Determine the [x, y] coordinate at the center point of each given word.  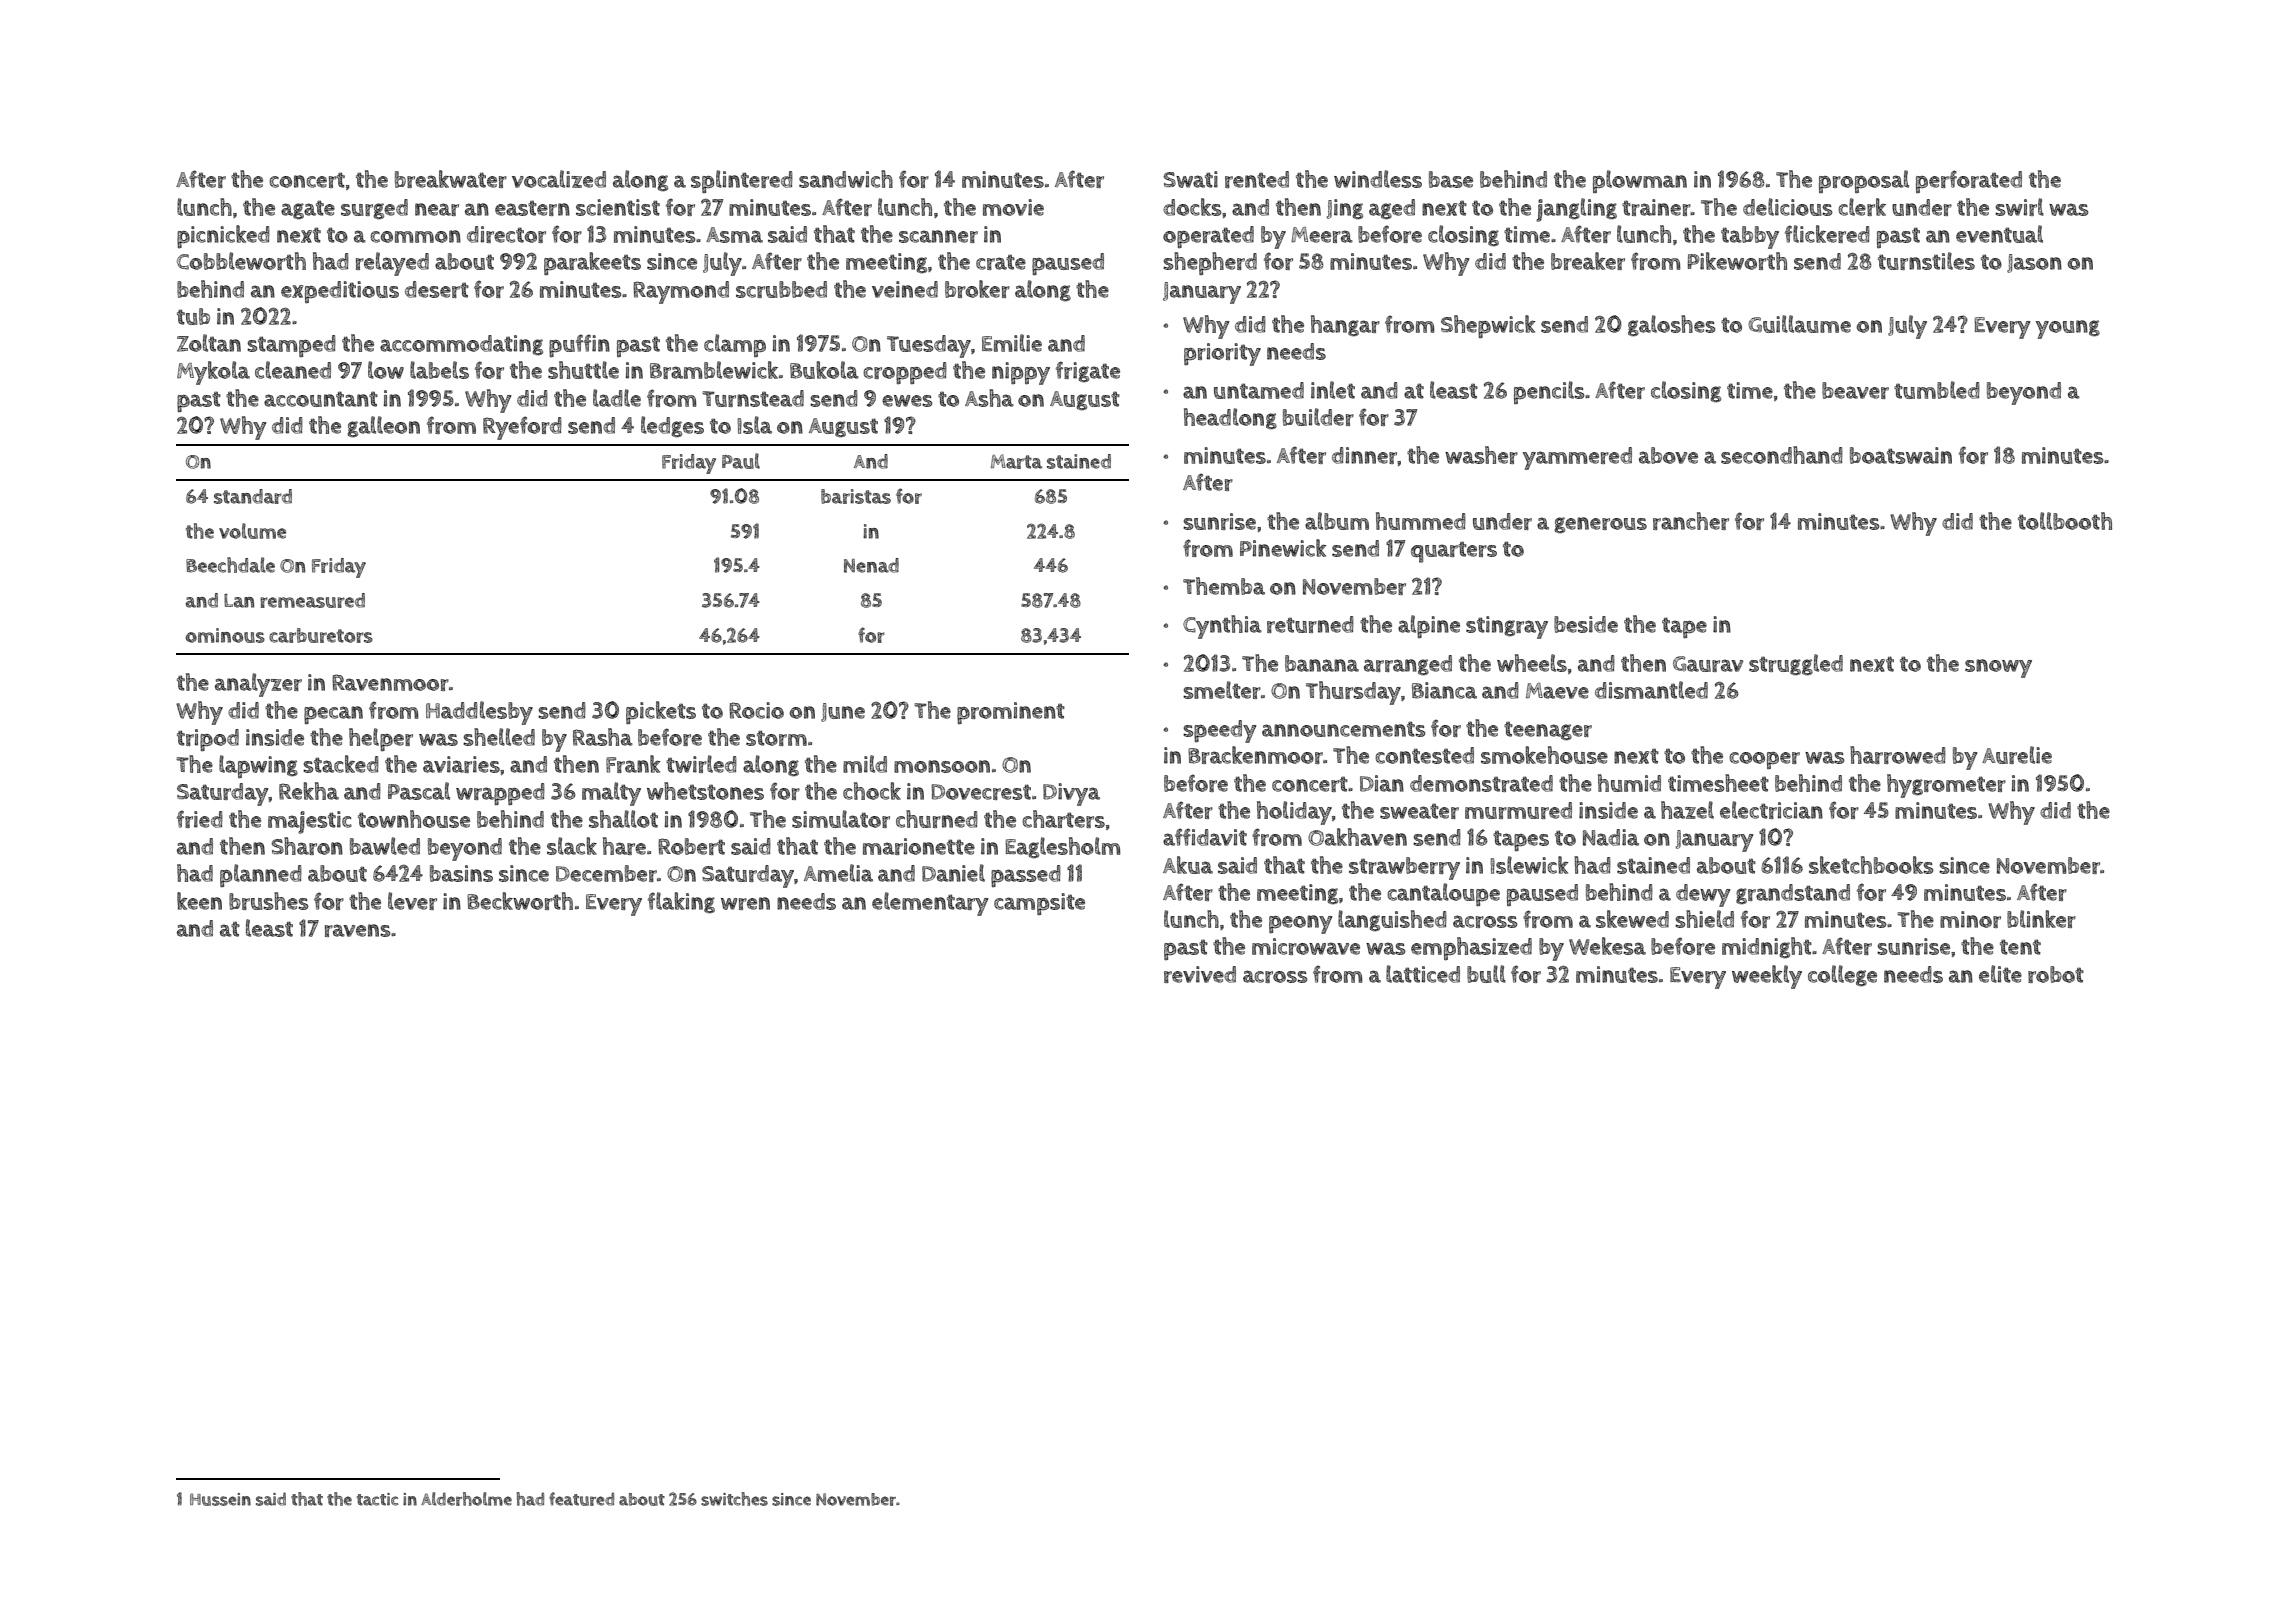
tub [193, 316]
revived [1200, 974]
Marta [1016, 461]
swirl [2019, 207]
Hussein [220, 1499]
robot [2056, 974]
